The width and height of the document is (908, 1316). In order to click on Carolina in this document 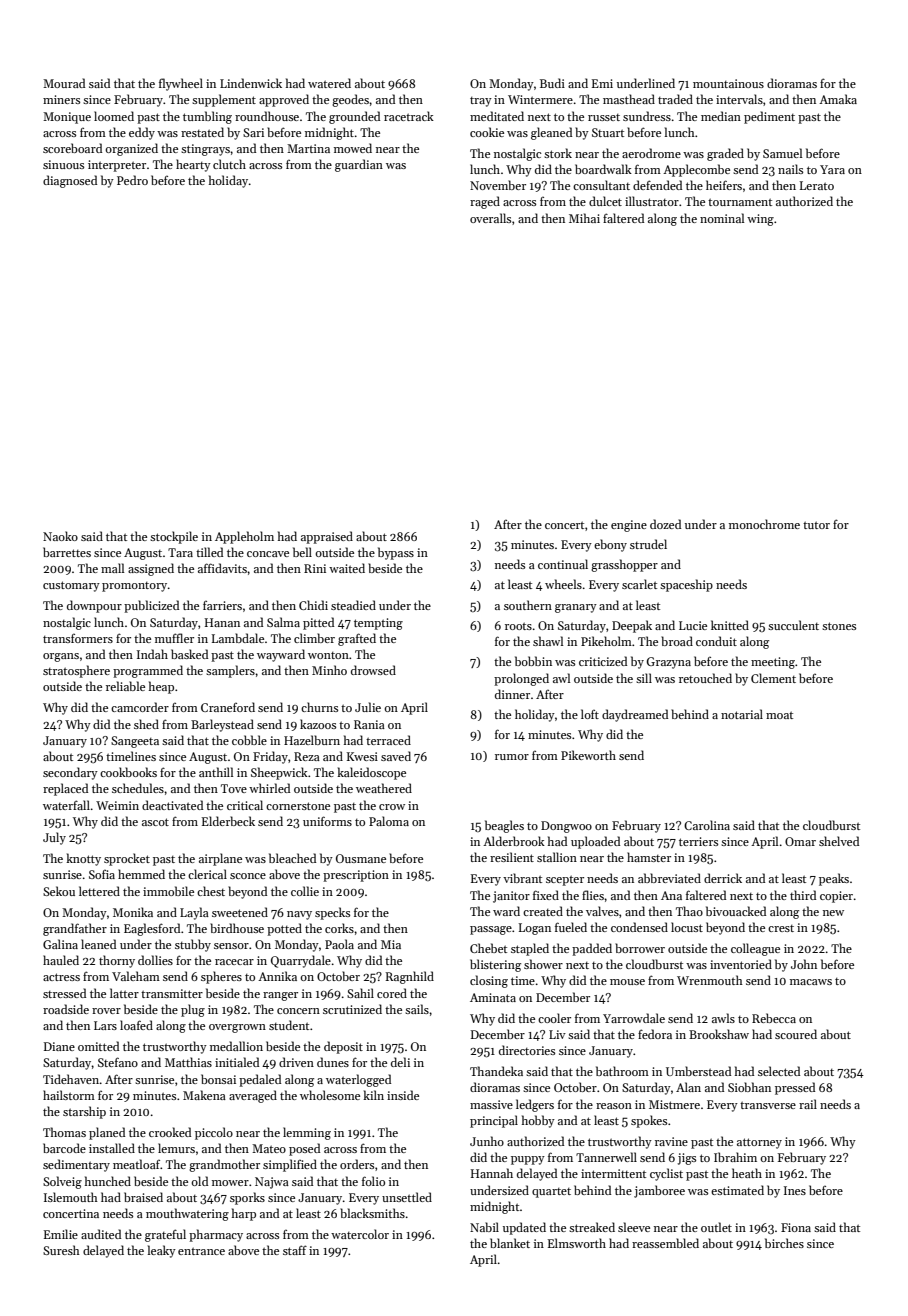, I will do `click(707, 825)`.
